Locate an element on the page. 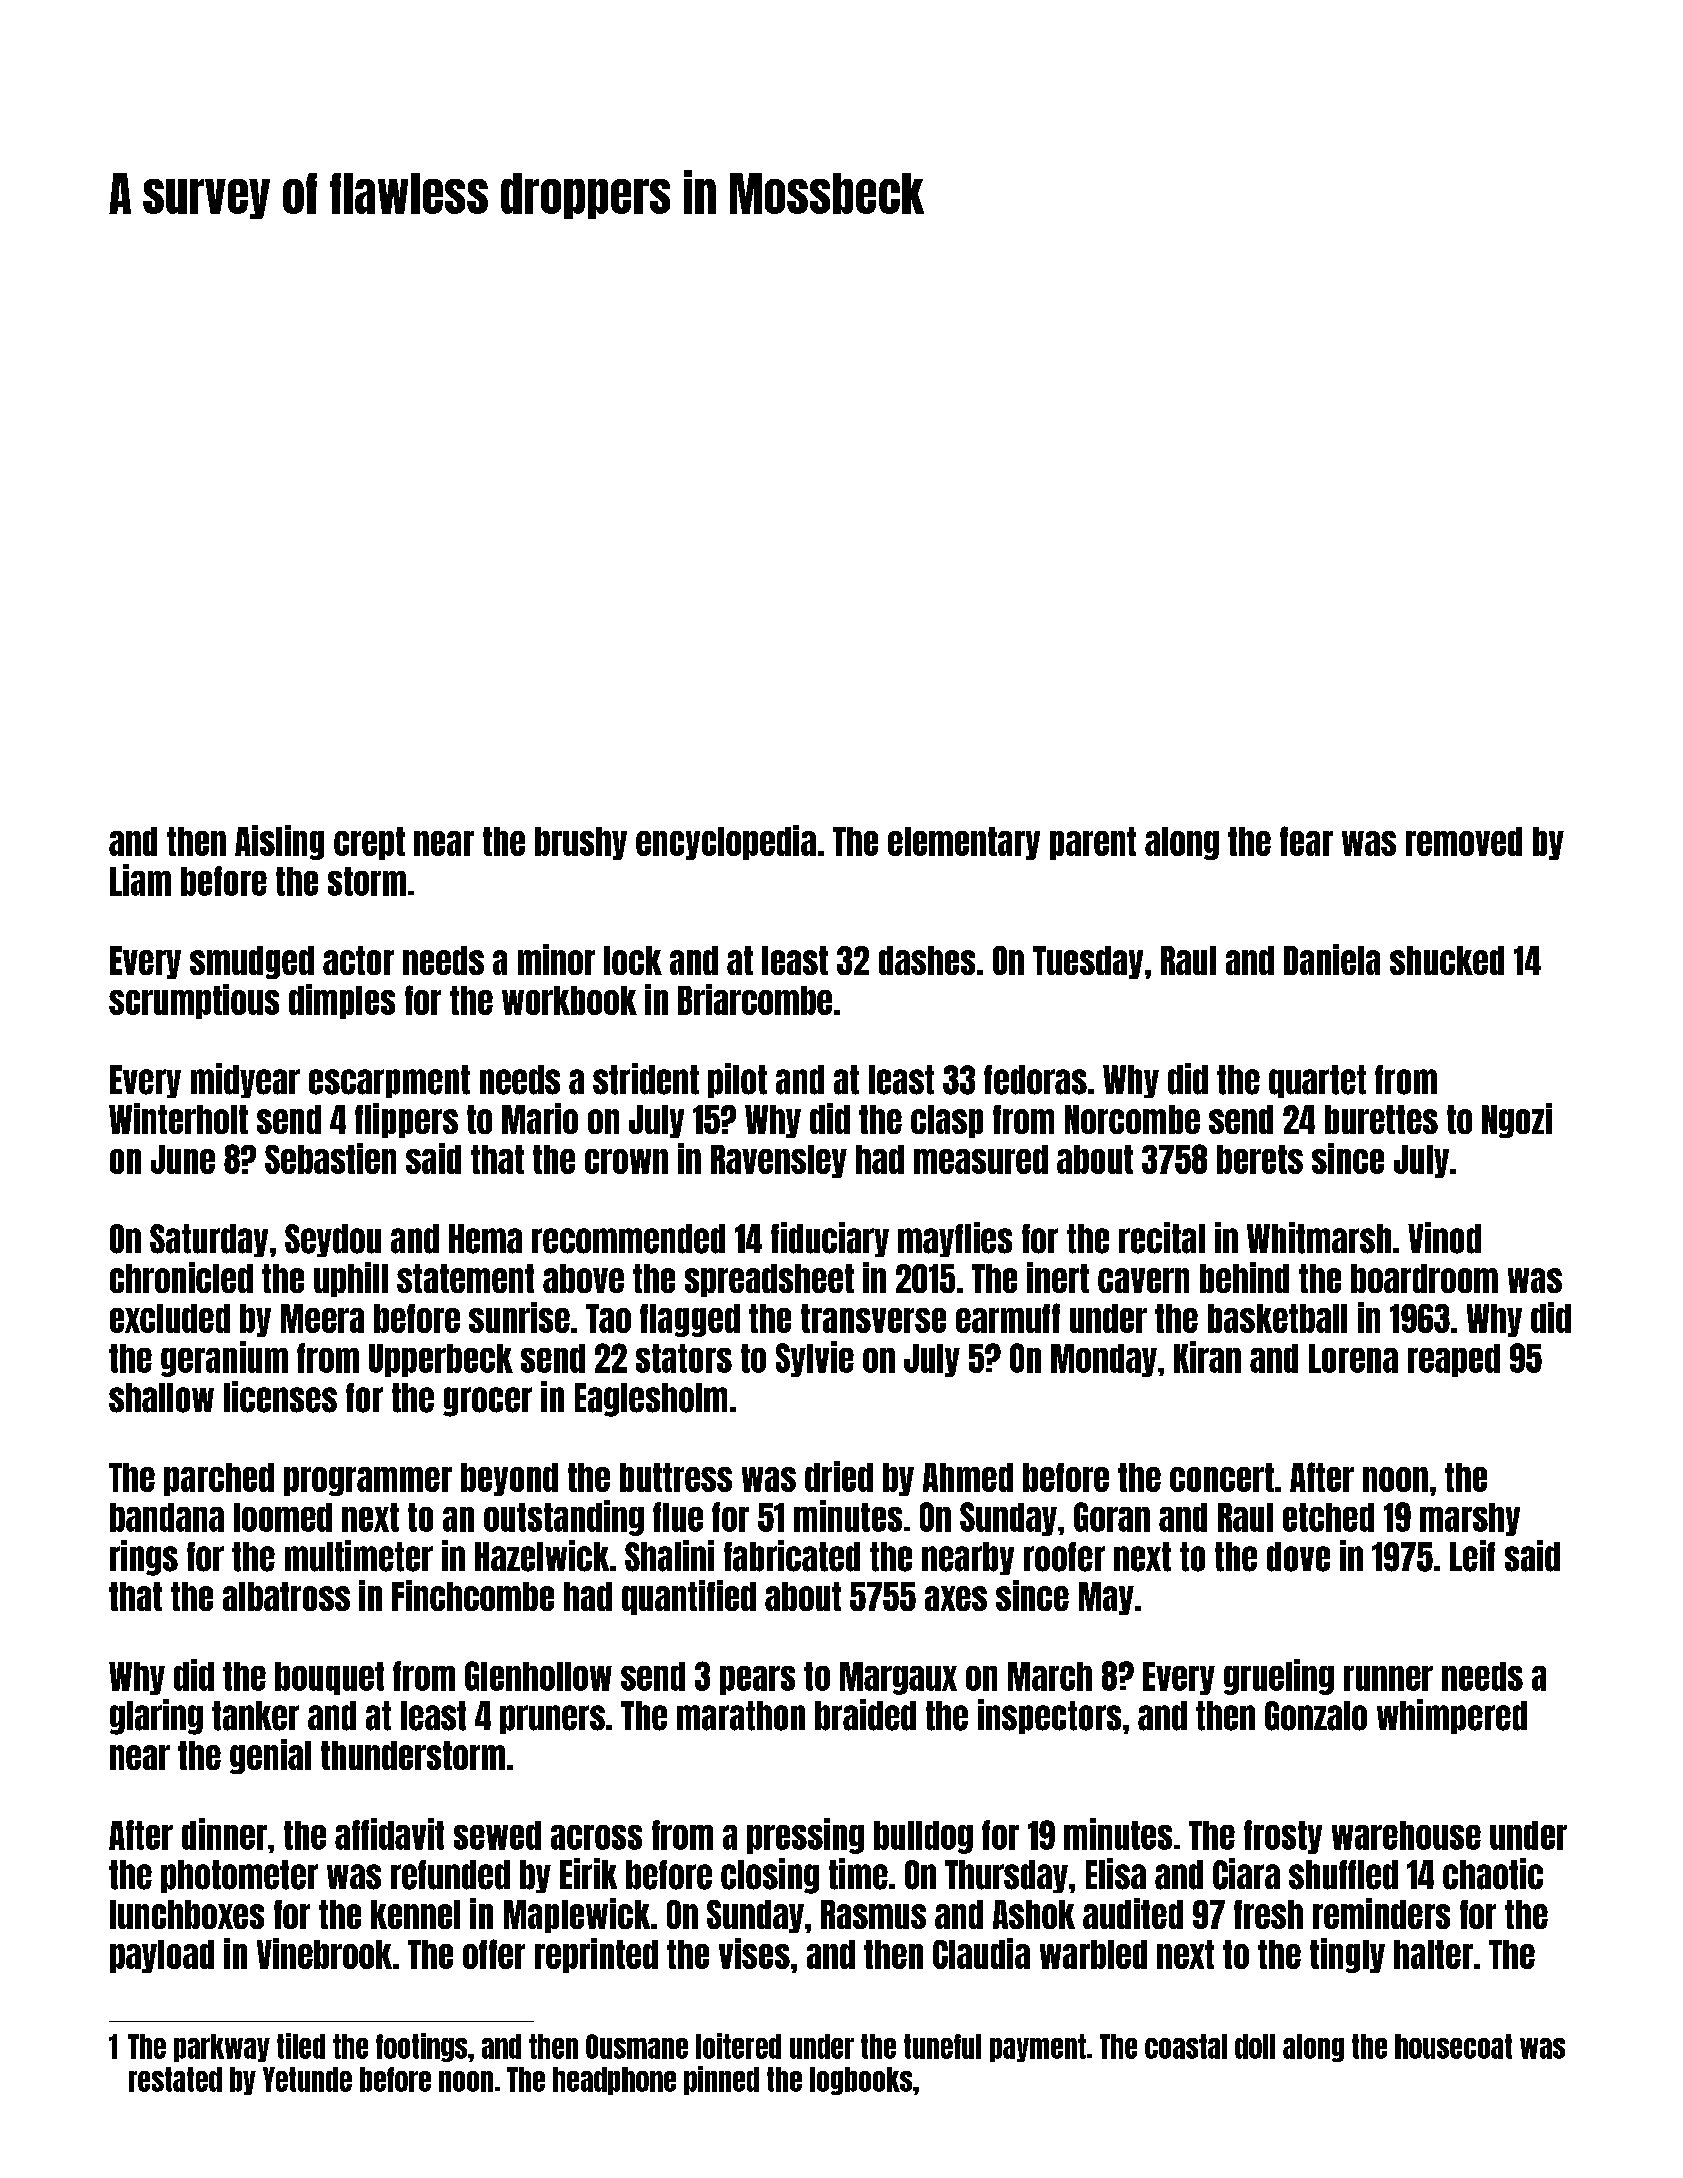  Lorena is located at coordinates (1353, 1358).
